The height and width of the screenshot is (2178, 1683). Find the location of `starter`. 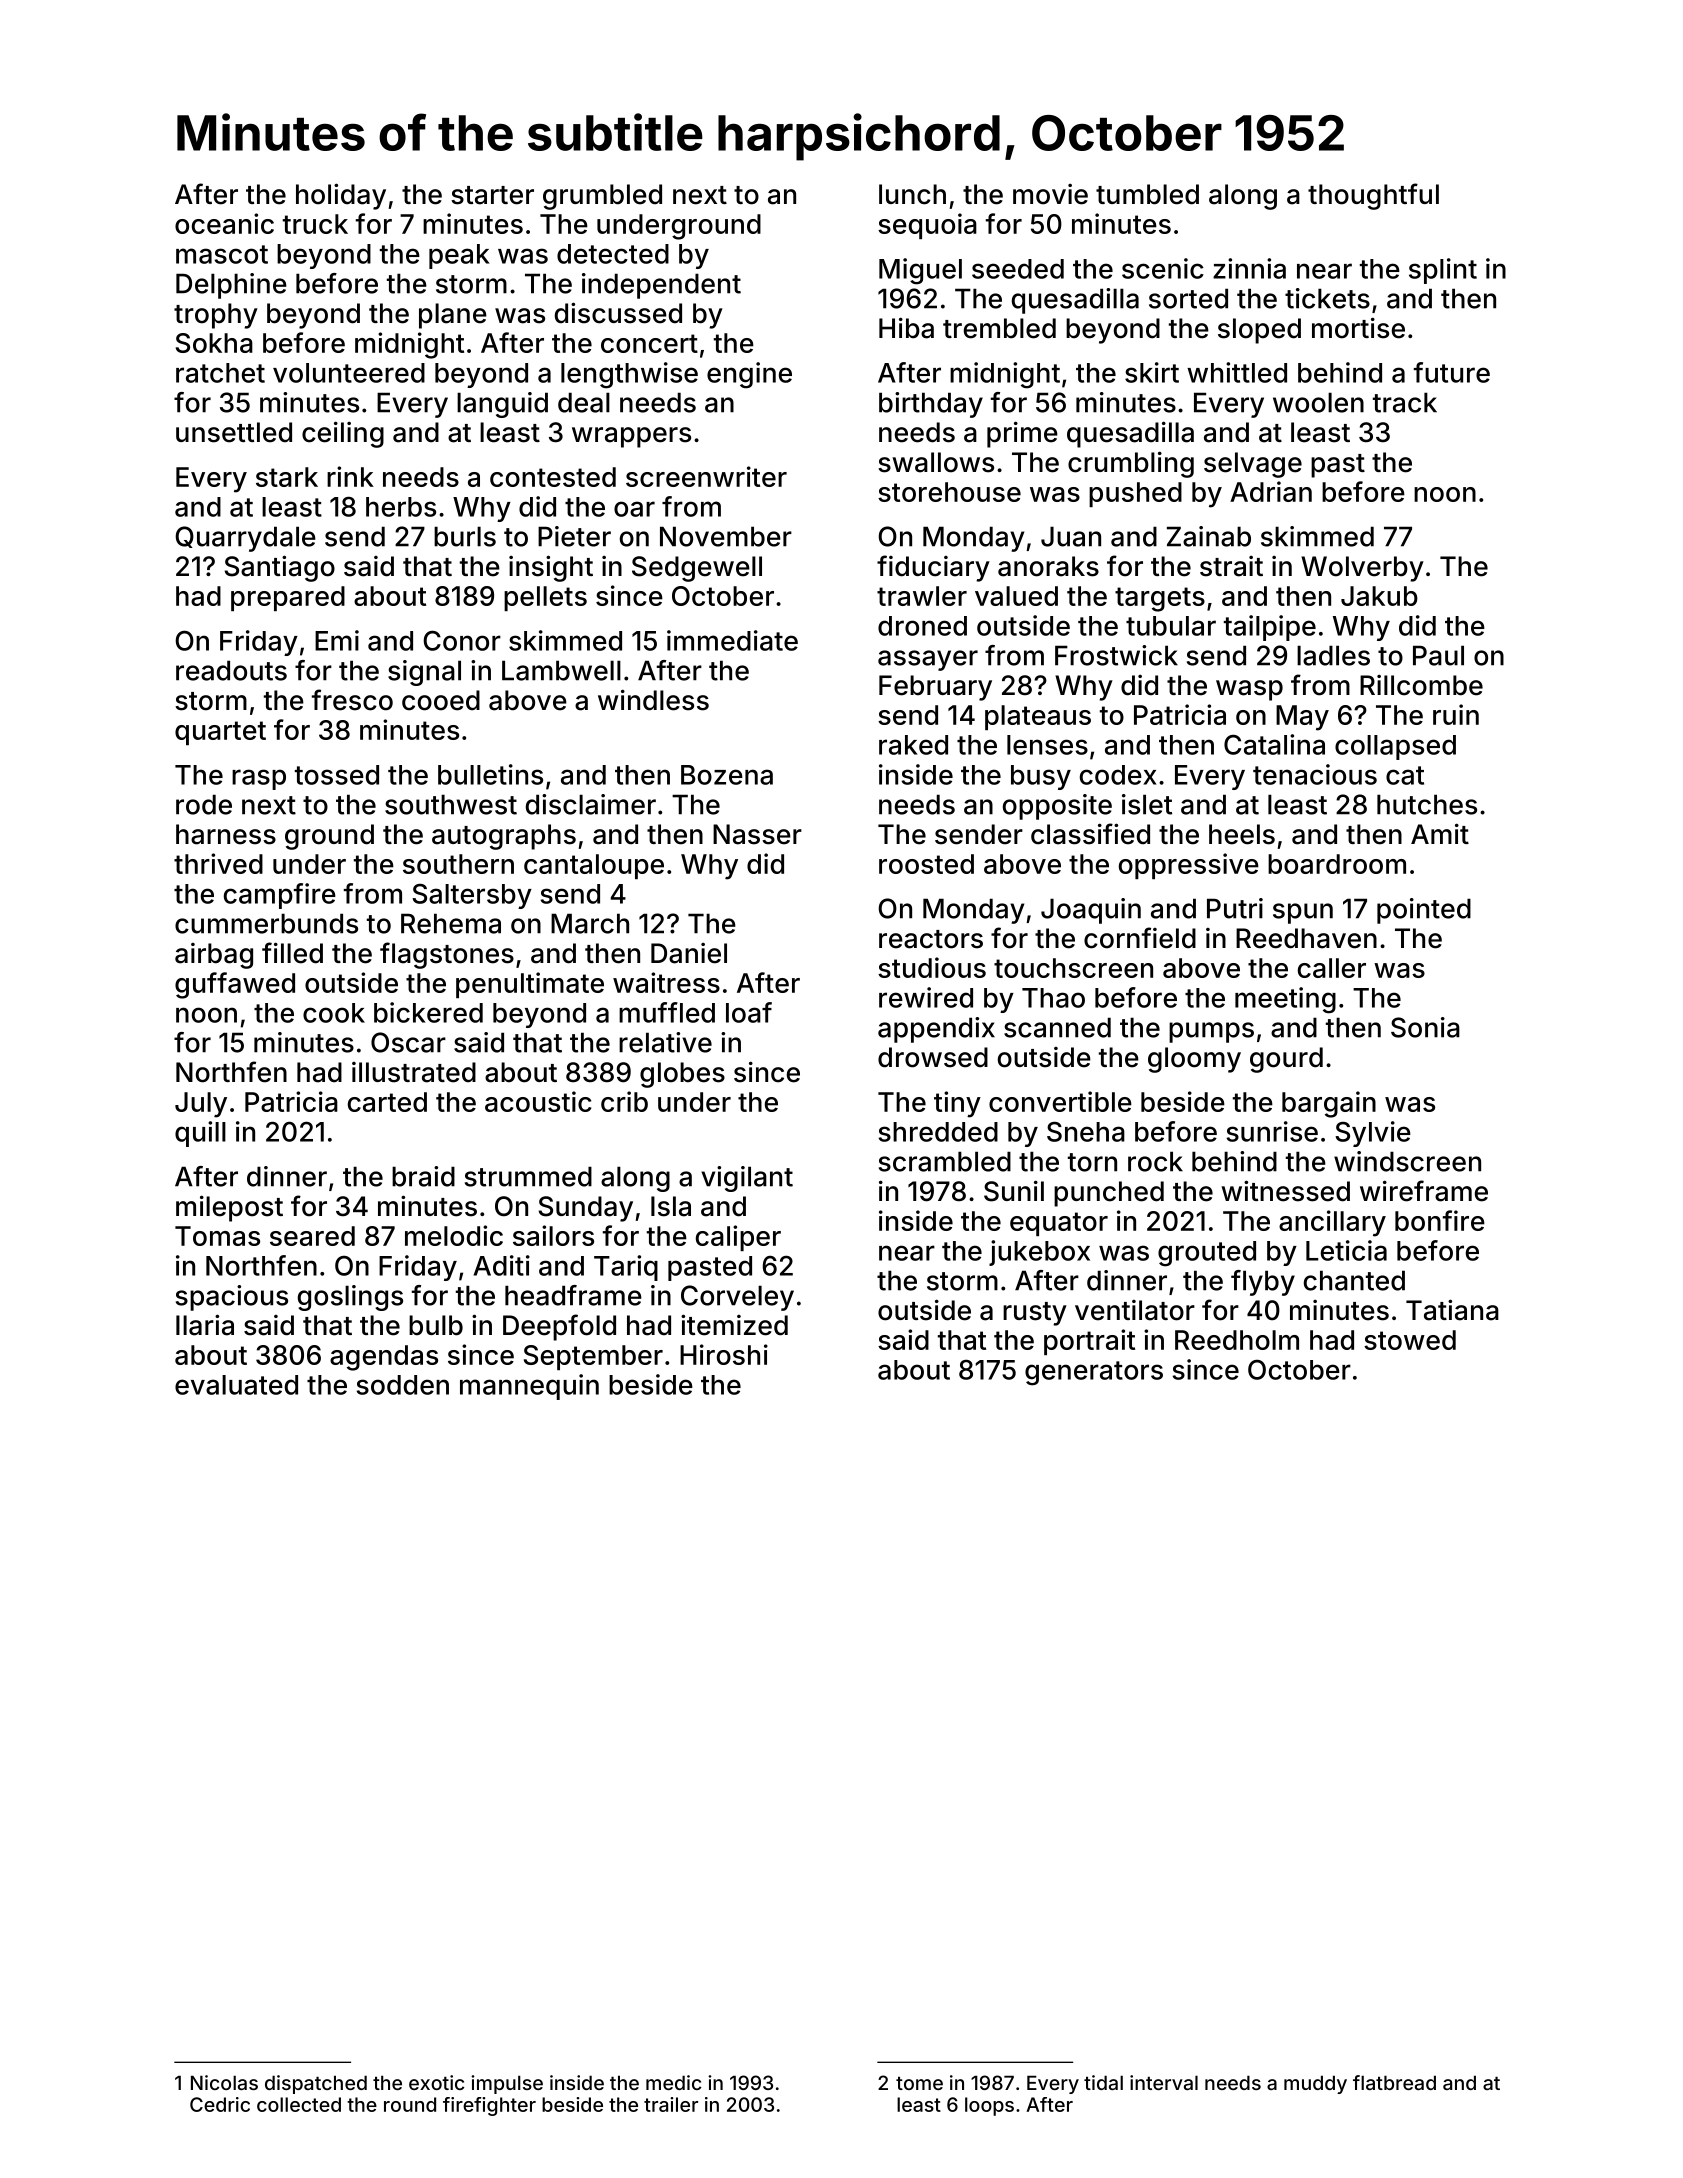

starter is located at coordinates (492, 195).
